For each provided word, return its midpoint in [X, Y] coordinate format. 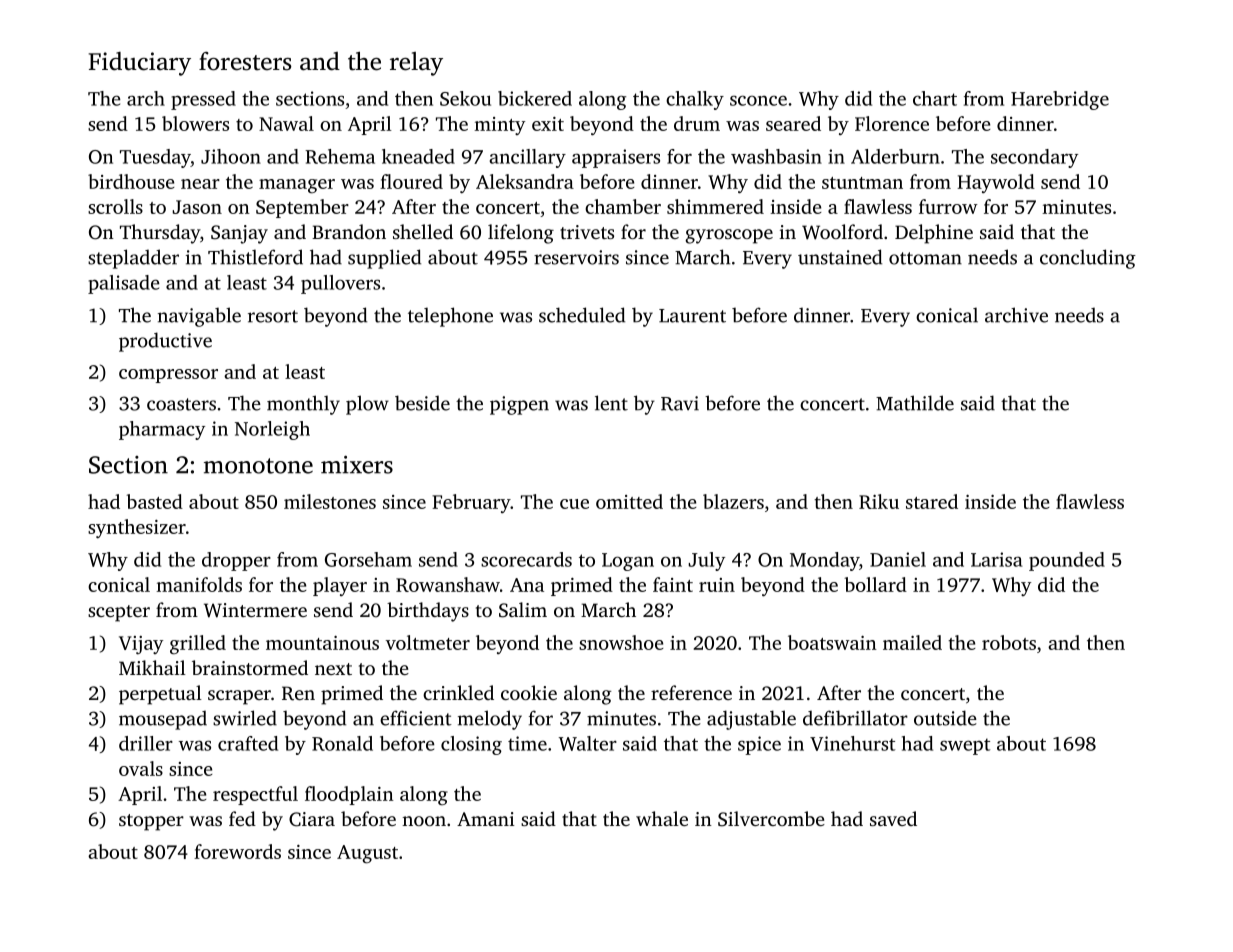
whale [662, 818]
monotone [258, 466]
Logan [628, 562]
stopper [151, 822]
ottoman [925, 258]
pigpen [519, 405]
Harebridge [1060, 100]
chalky [695, 100]
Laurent [692, 316]
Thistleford [255, 257]
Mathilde [915, 403]
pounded [1067, 561]
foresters [245, 61]
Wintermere [255, 610]
